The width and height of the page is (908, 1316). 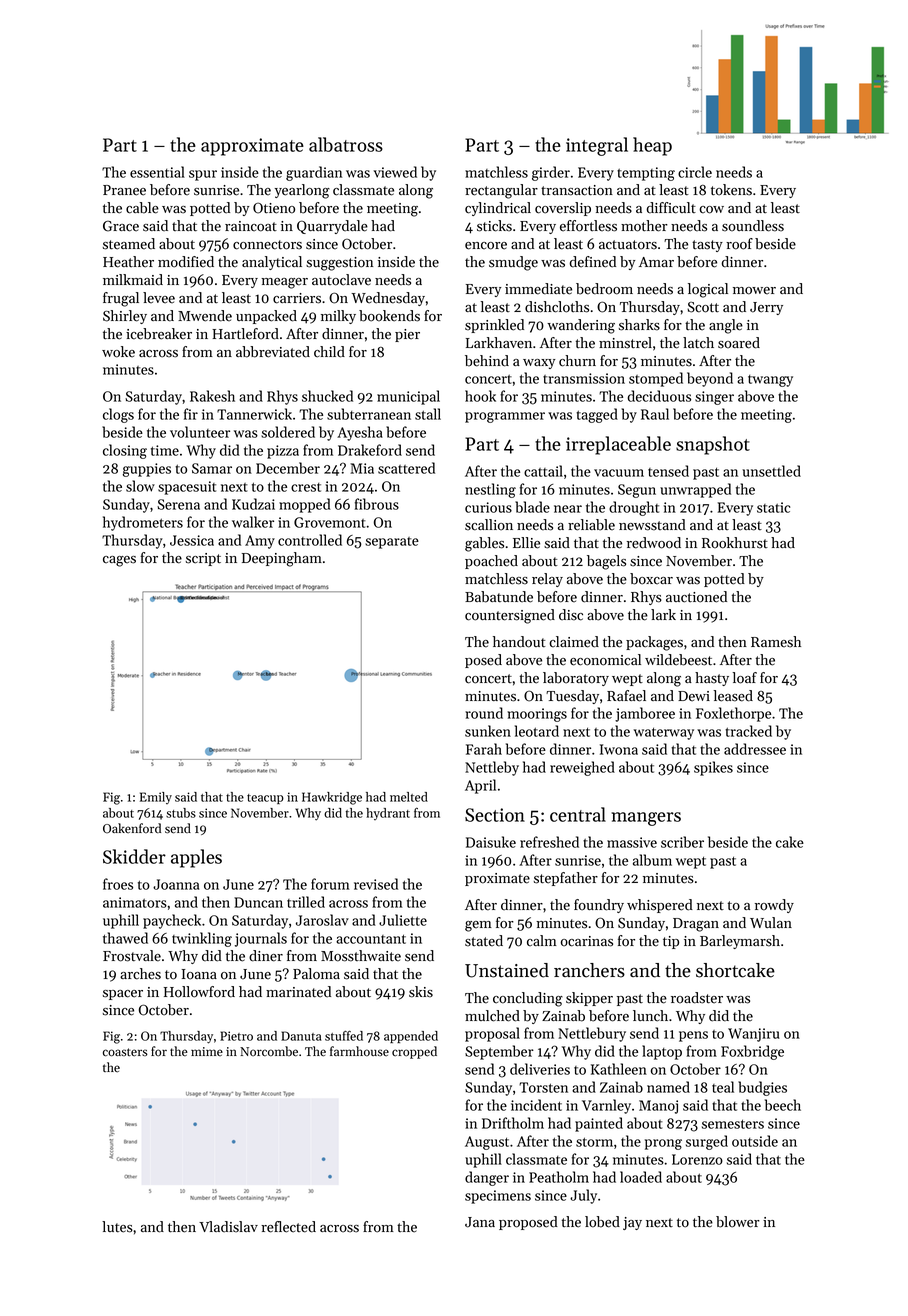 What do you see at coordinates (543, 471) in the page?
I see `cattail` at bounding box center [543, 471].
